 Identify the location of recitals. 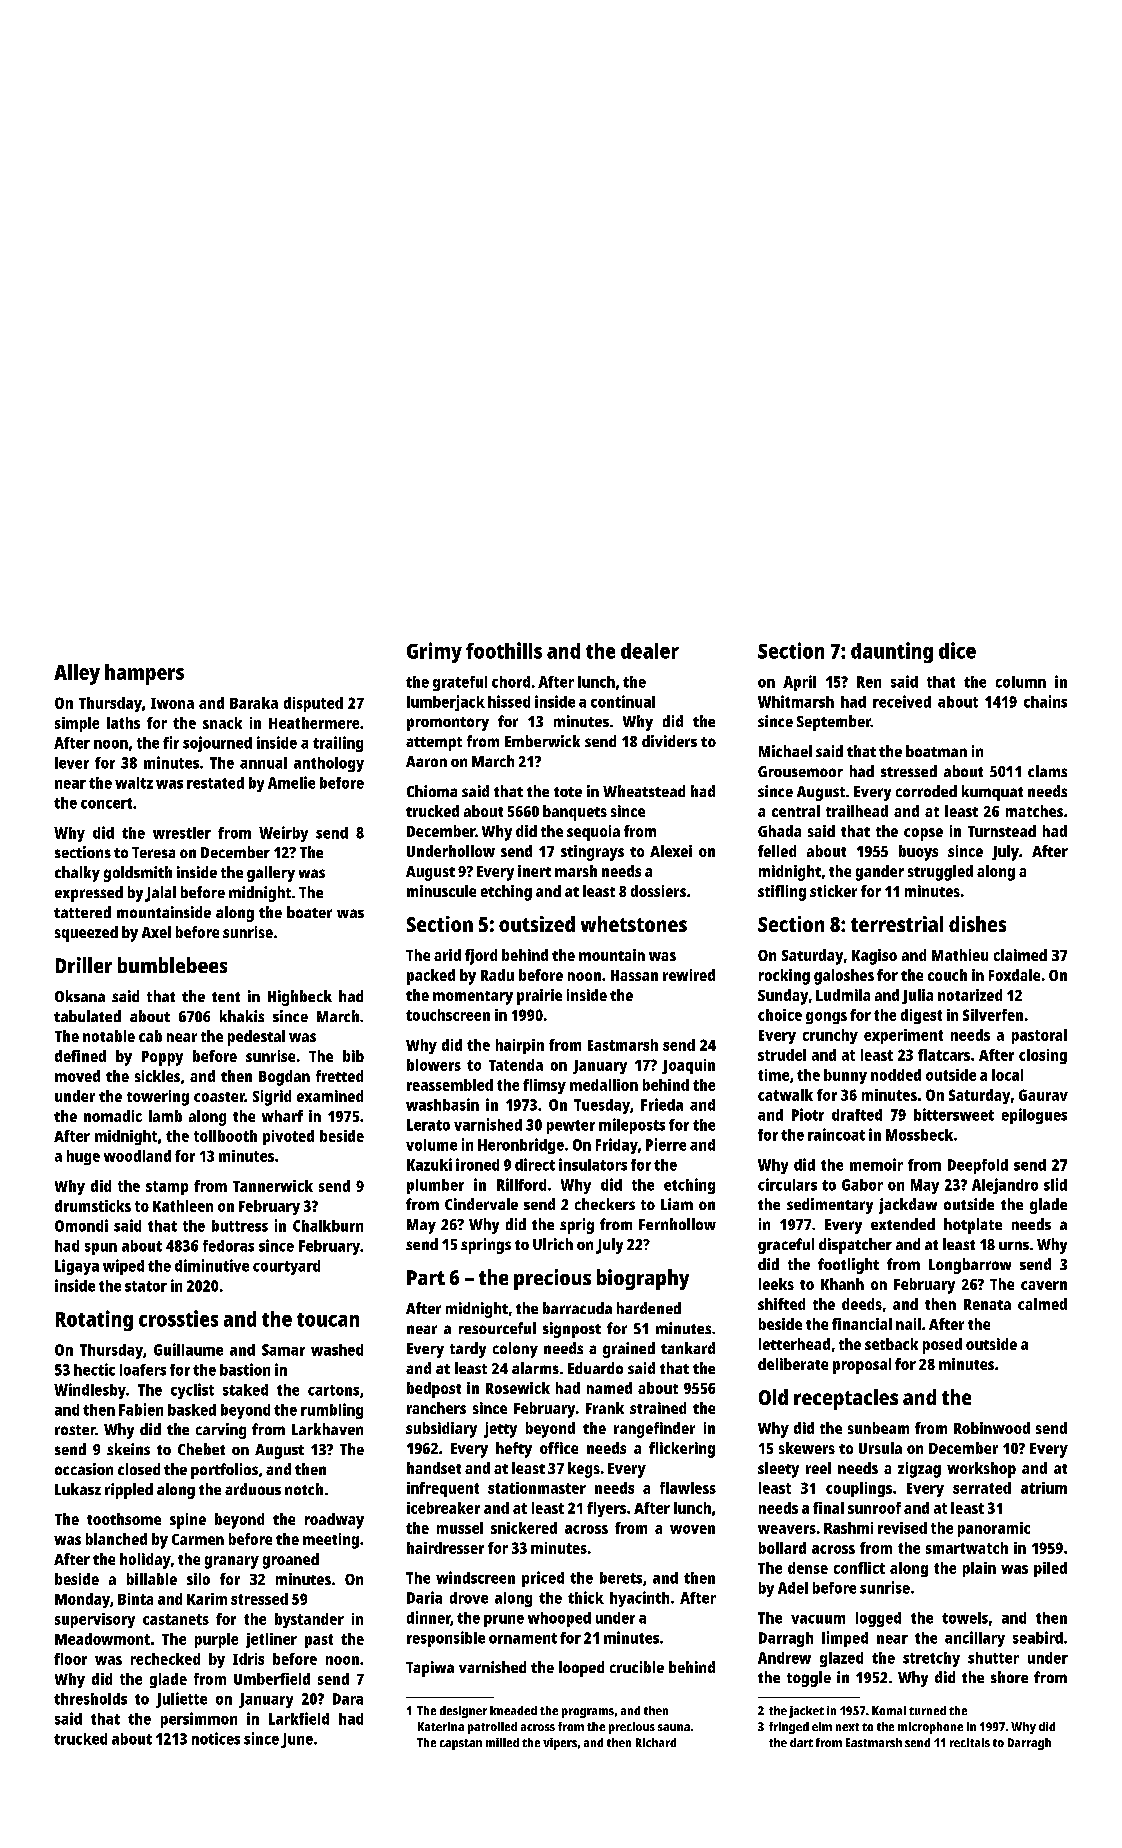
(970, 1742).
